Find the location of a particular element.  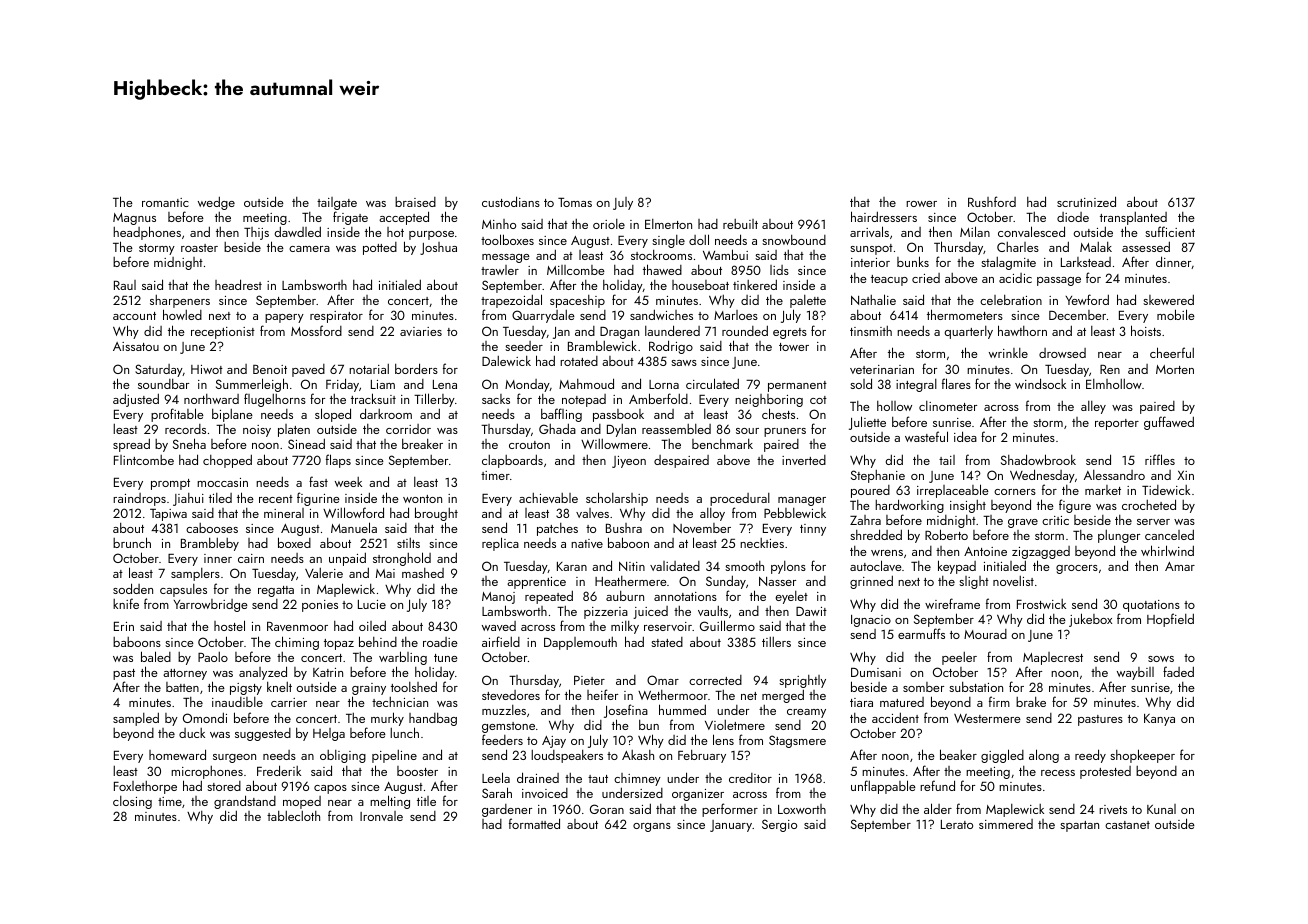

alloy is located at coordinates (712, 514).
